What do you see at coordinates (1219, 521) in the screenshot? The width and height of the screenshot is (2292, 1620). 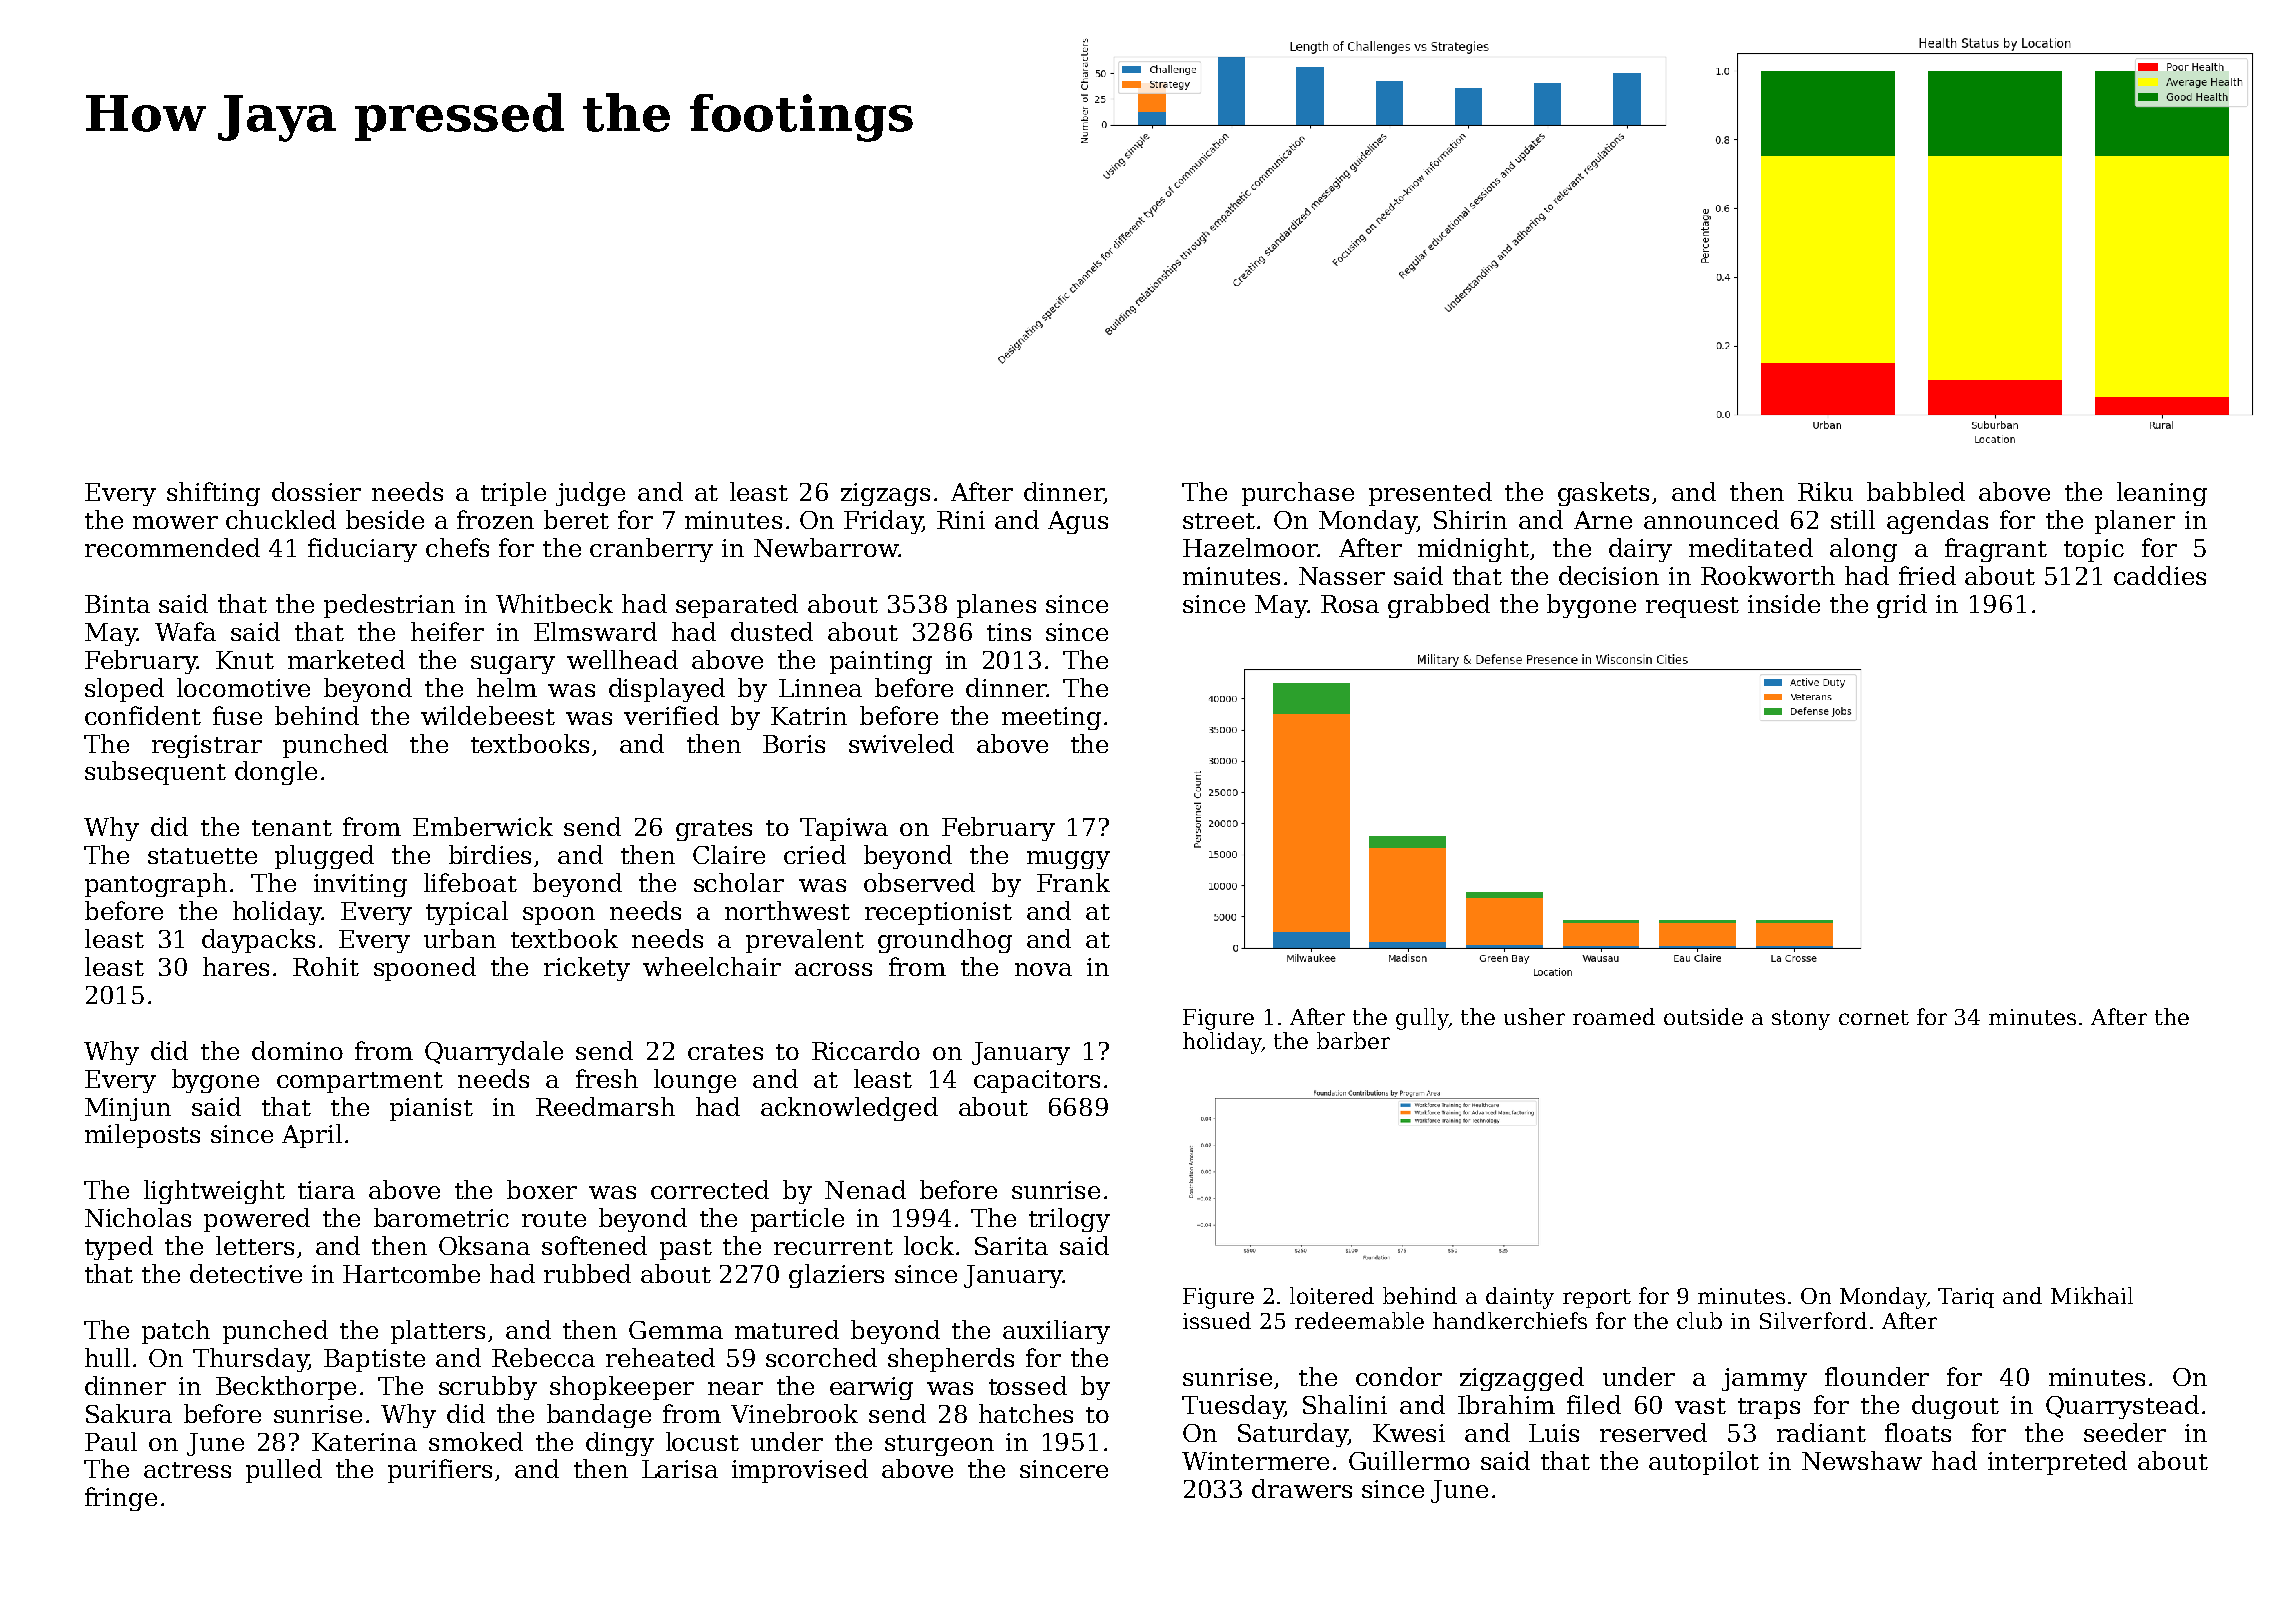 I see `street` at bounding box center [1219, 521].
